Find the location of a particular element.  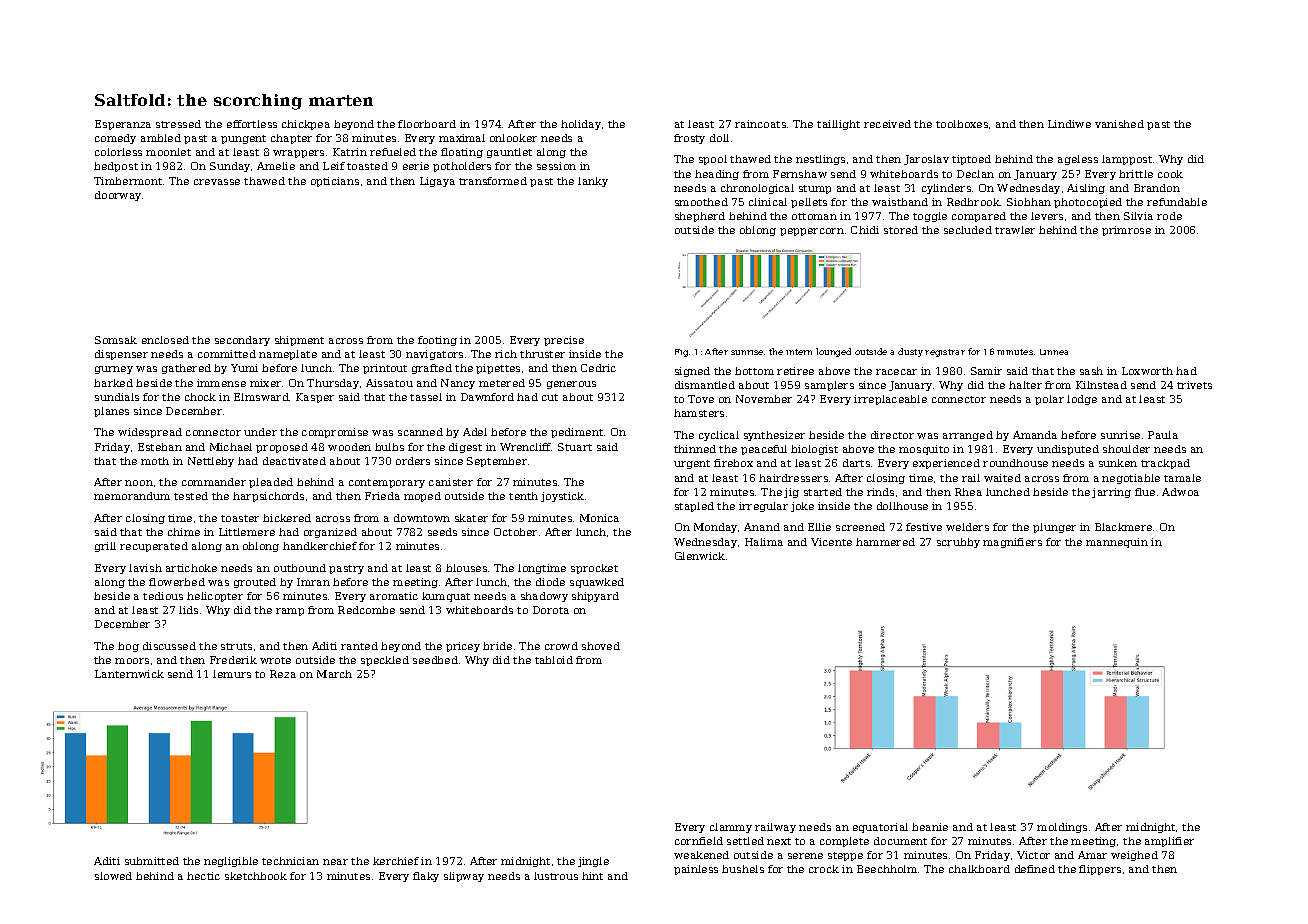

racecar is located at coordinates (896, 372).
